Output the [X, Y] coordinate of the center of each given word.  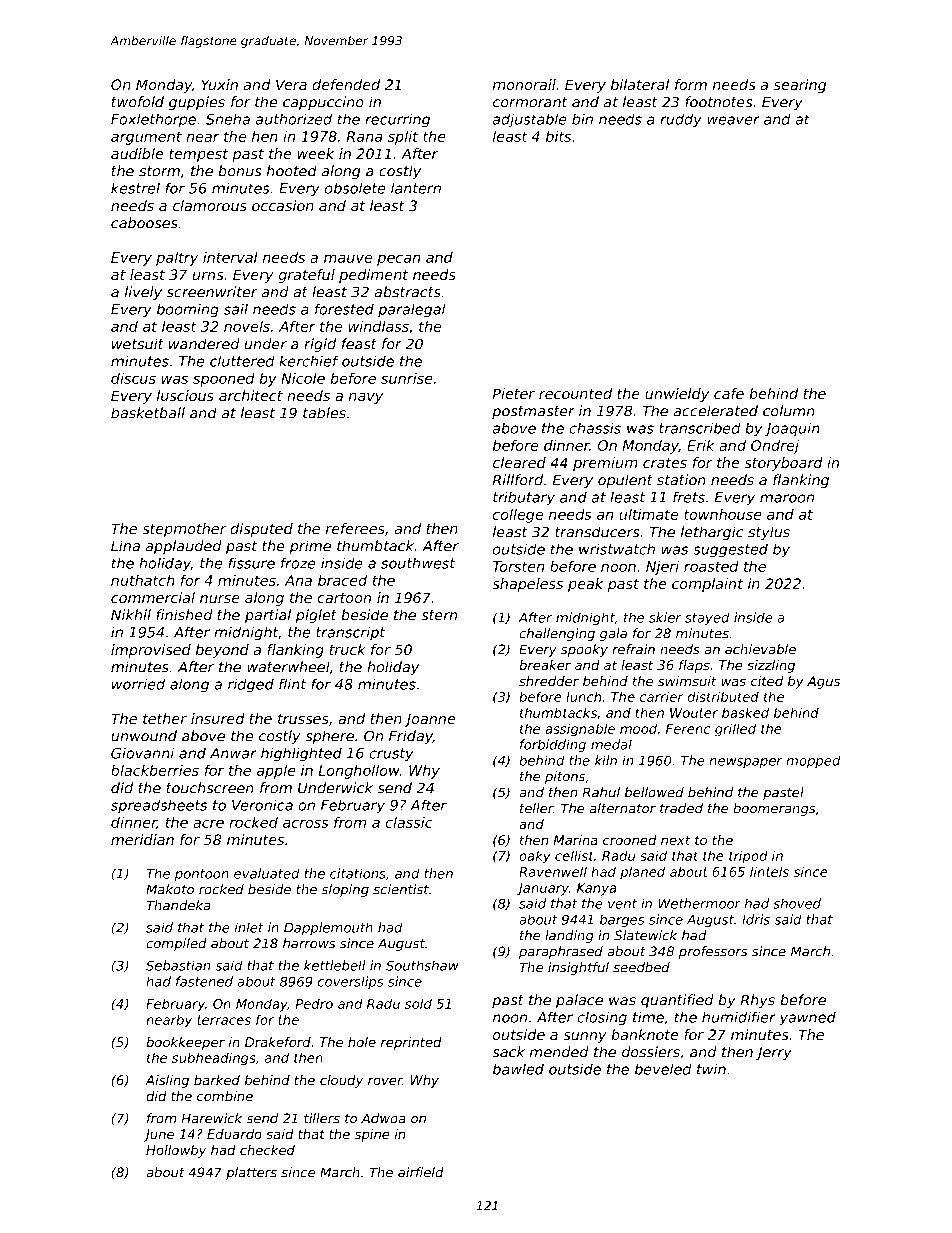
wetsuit [138, 344]
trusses [303, 719]
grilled [735, 730]
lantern [416, 188]
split [403, 138]
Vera [291, 84]
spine [372, 1135]
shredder [549, 681]
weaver [733, 120]
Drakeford [278, 1042]
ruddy [681, 120]
